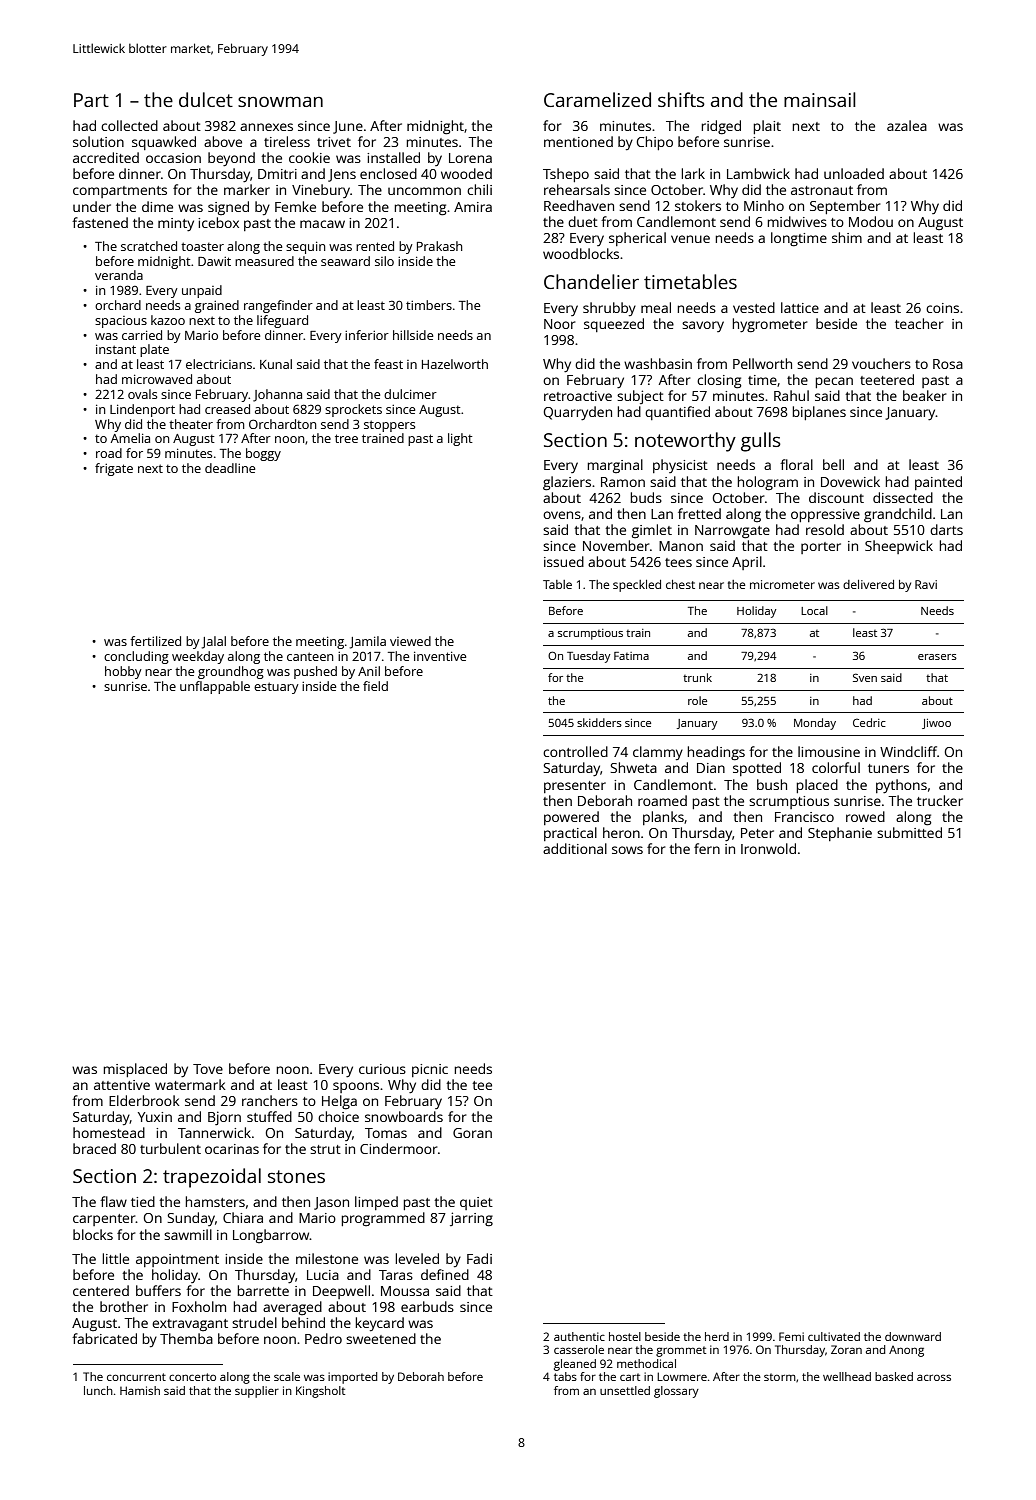 This image has width=1036, height=1500. I want to click on wellhead, so click(847, 1376).
